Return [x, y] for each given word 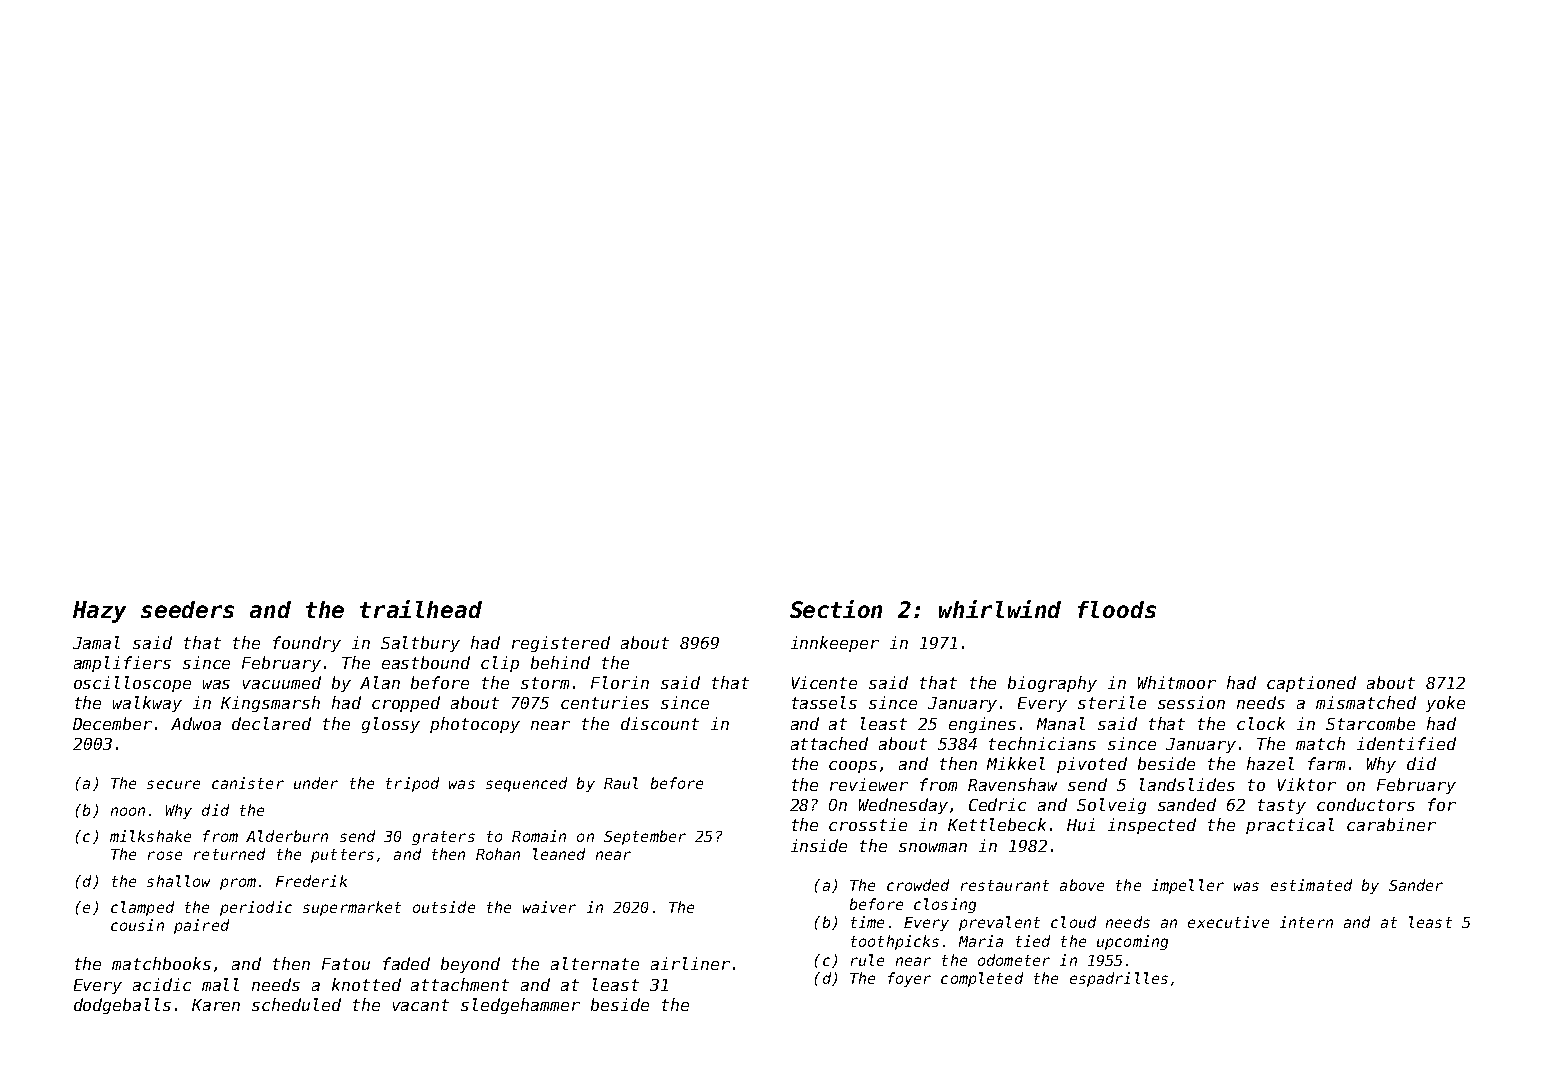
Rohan [498, 854]
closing [945, 905]
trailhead [421, 609]
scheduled [296, 1004]
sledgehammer [520, 1006]
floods [1117, 609]
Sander [1416, 885]
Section [836, 609]
